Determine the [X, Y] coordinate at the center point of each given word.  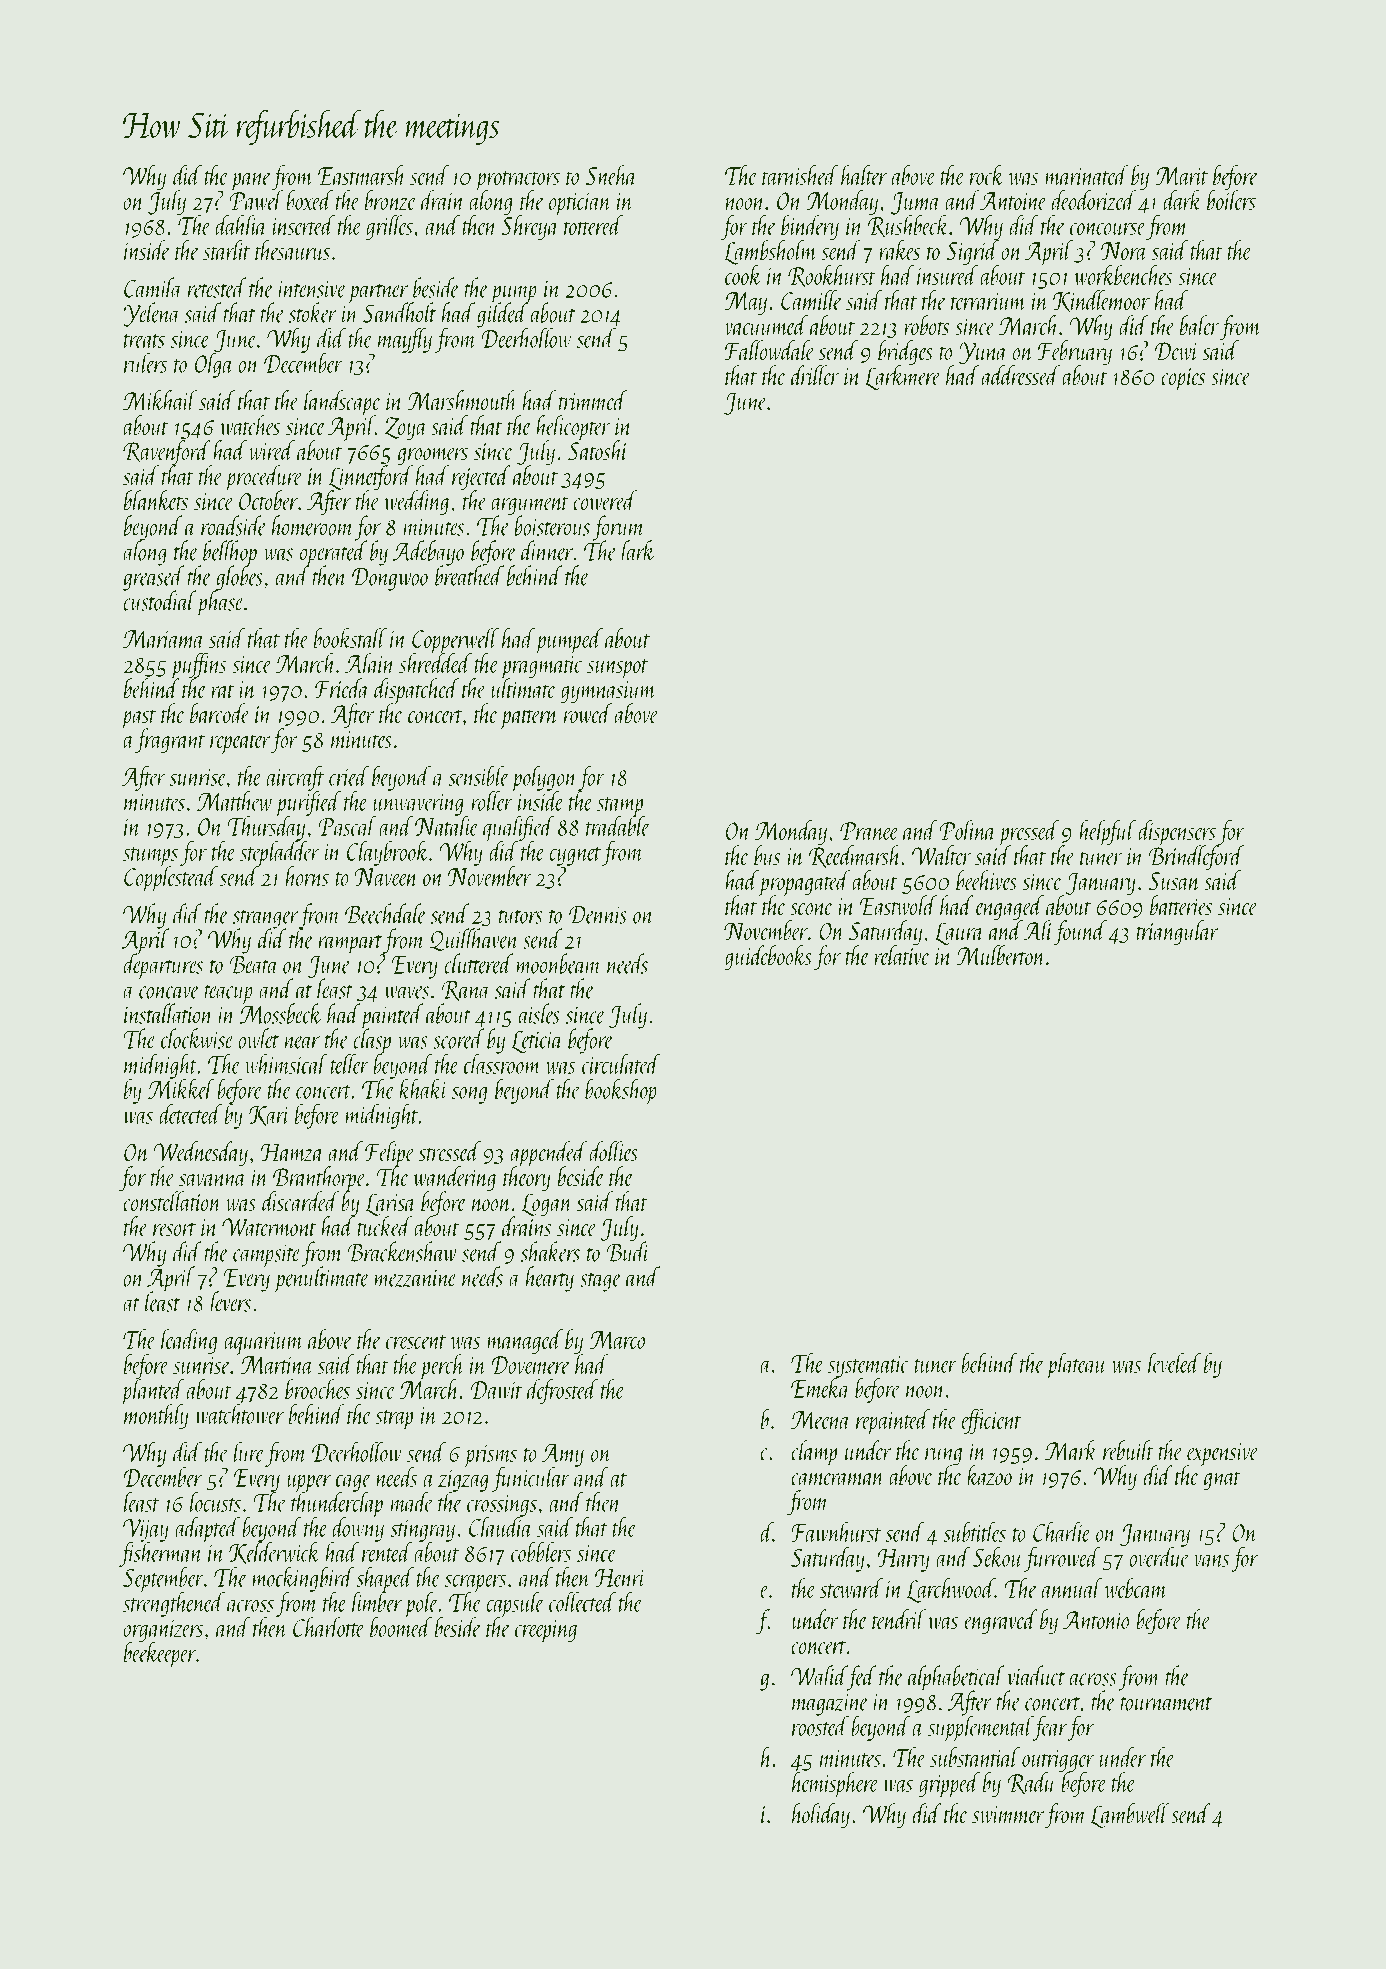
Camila [153, 287]
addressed [1021, 375]
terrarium [988, 301]
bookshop [621, 1091]
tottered [592, 225]
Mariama [164, 639]
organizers [163, 1631]
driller [815, 375]
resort [174, 1229]
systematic [869, 1367]
